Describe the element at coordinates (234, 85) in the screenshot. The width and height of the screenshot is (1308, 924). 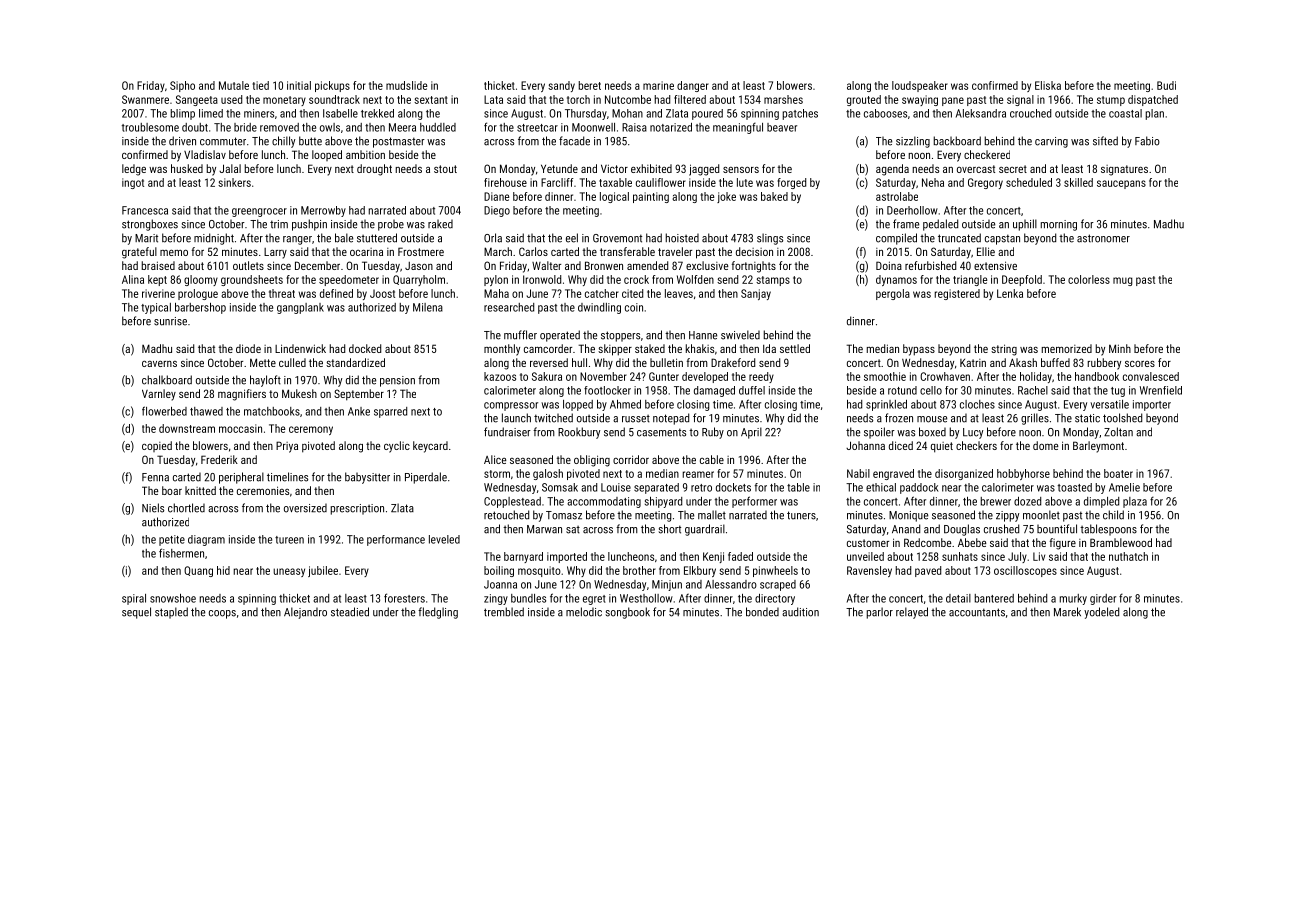
I see `Mutale` at that location.
